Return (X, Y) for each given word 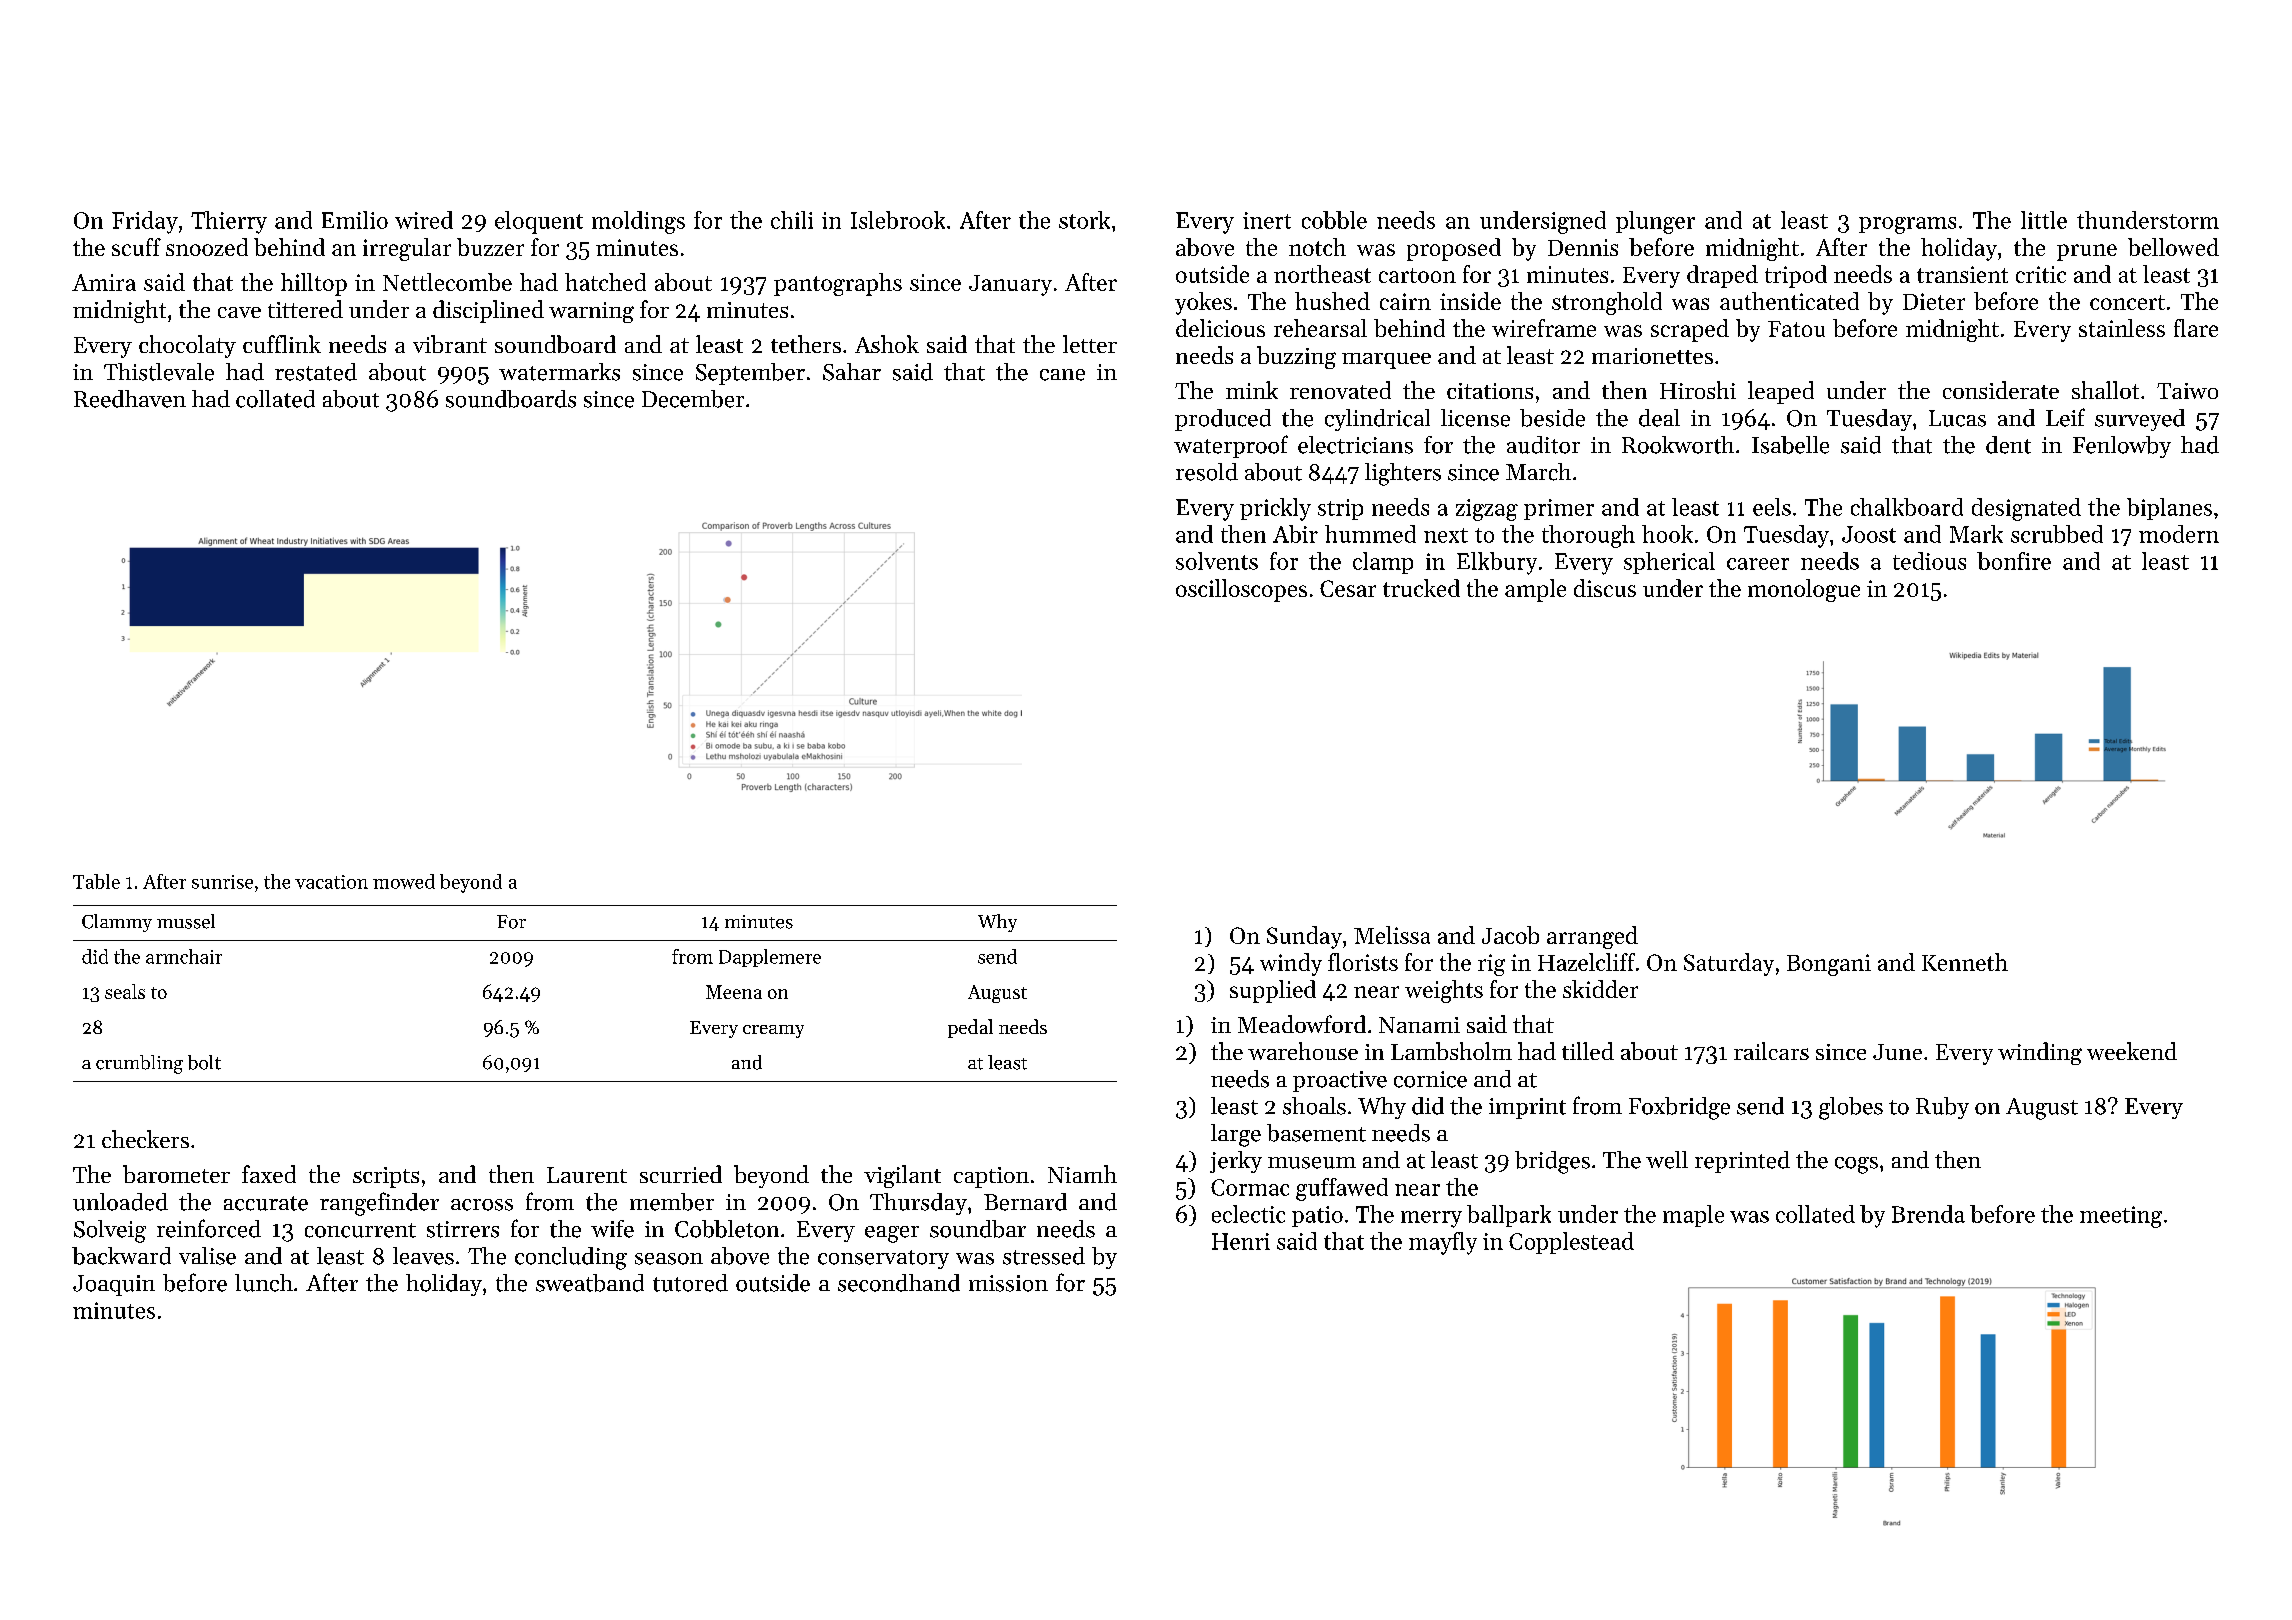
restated (316, 372)
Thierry (229, 222)
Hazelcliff (1586, 962)
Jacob (1510, 935)
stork (1084, 220)
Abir (1295, 534)
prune (2087, 252)
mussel (186, 921)
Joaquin (114, 1285)
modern (2179, 534)
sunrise (222, 882)
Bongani (1829, 965)
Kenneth (1965, 962)
